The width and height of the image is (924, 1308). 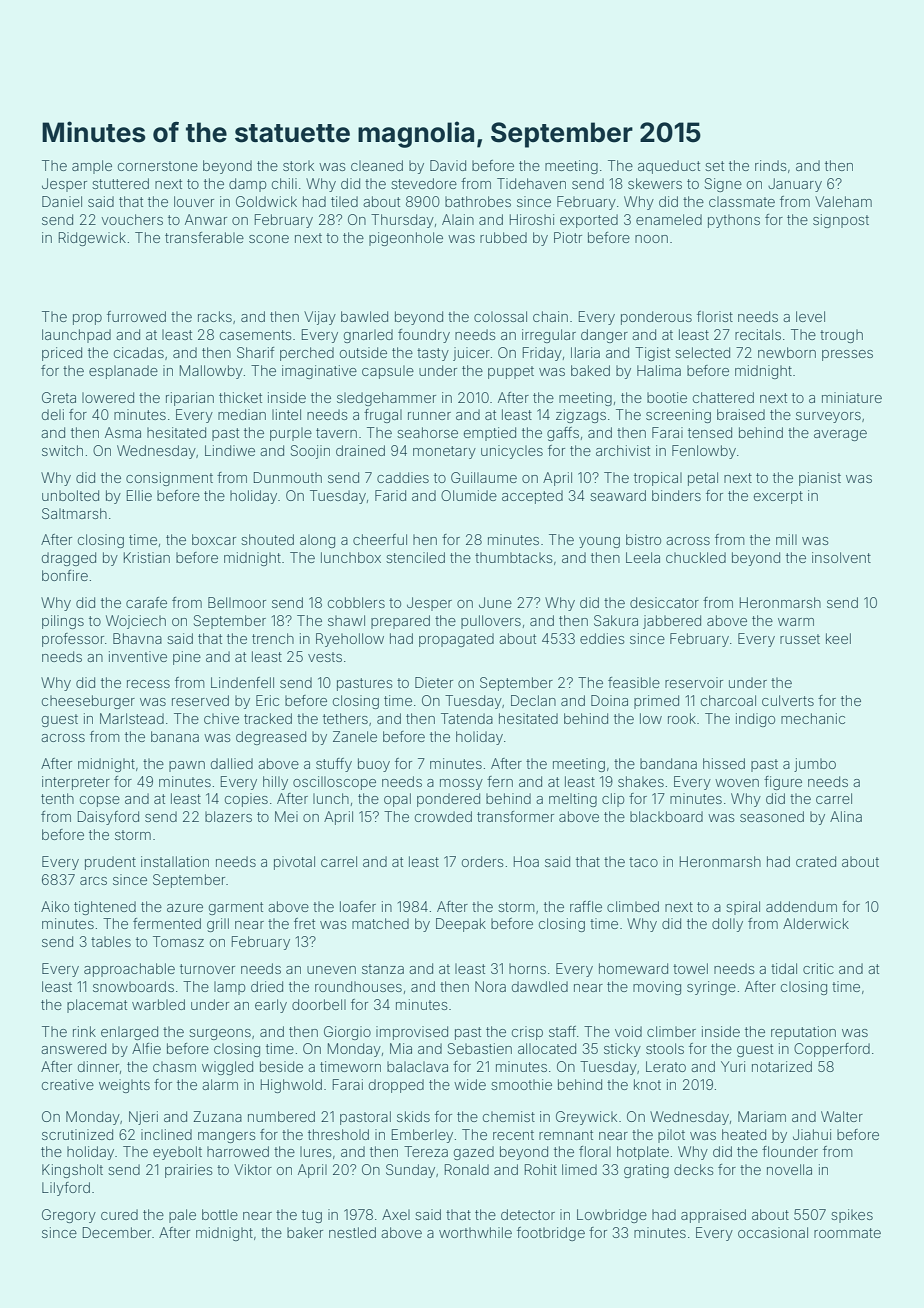 What do you see at coordinates (666, 1066) in the image?
I see `Lerato` at bounding box center [666, 1066].
